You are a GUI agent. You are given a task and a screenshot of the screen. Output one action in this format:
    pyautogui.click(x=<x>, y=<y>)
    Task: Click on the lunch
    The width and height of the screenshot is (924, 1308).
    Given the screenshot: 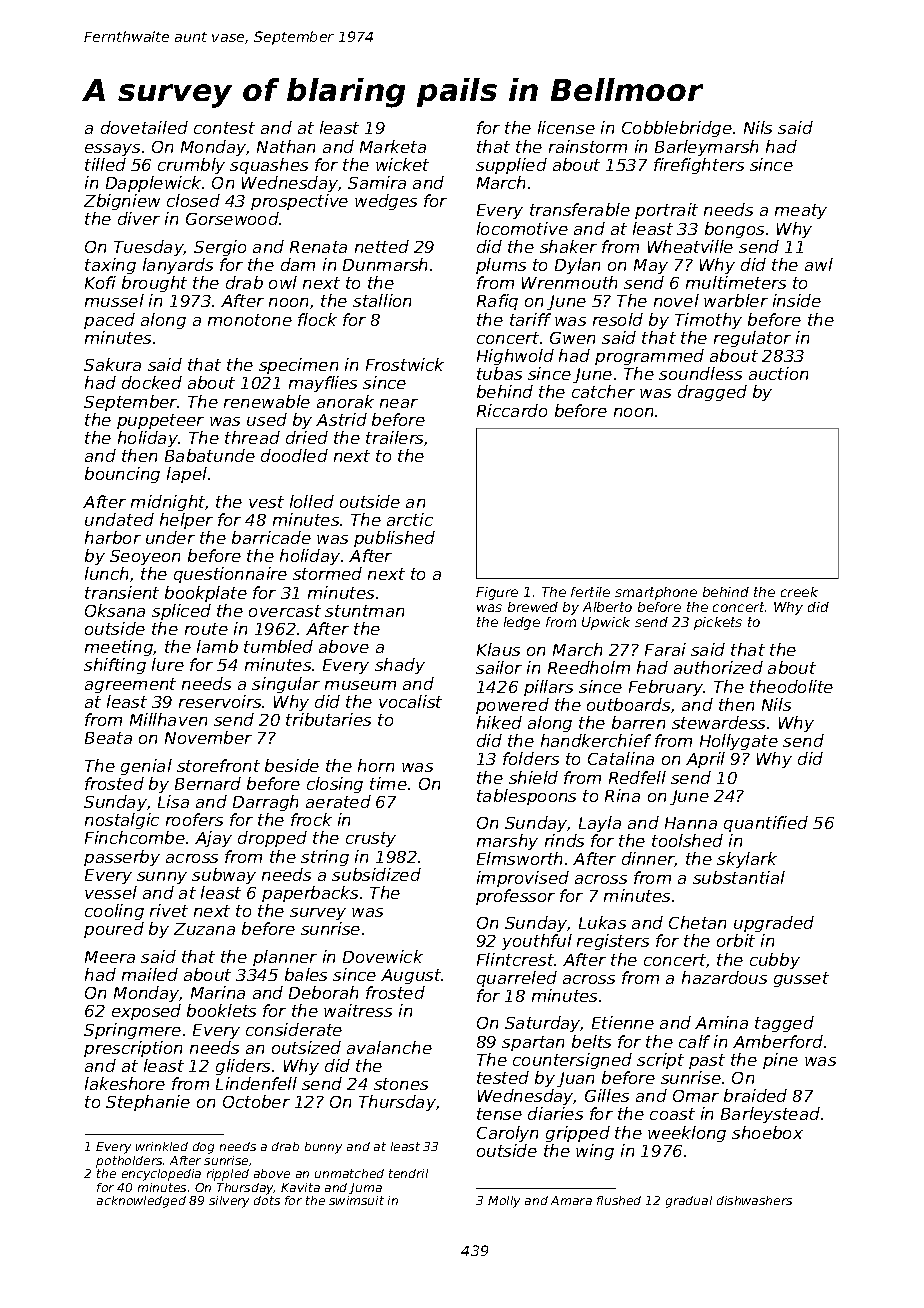 What is the action you would take?
    pyautogui.click(x=106, y=573)
